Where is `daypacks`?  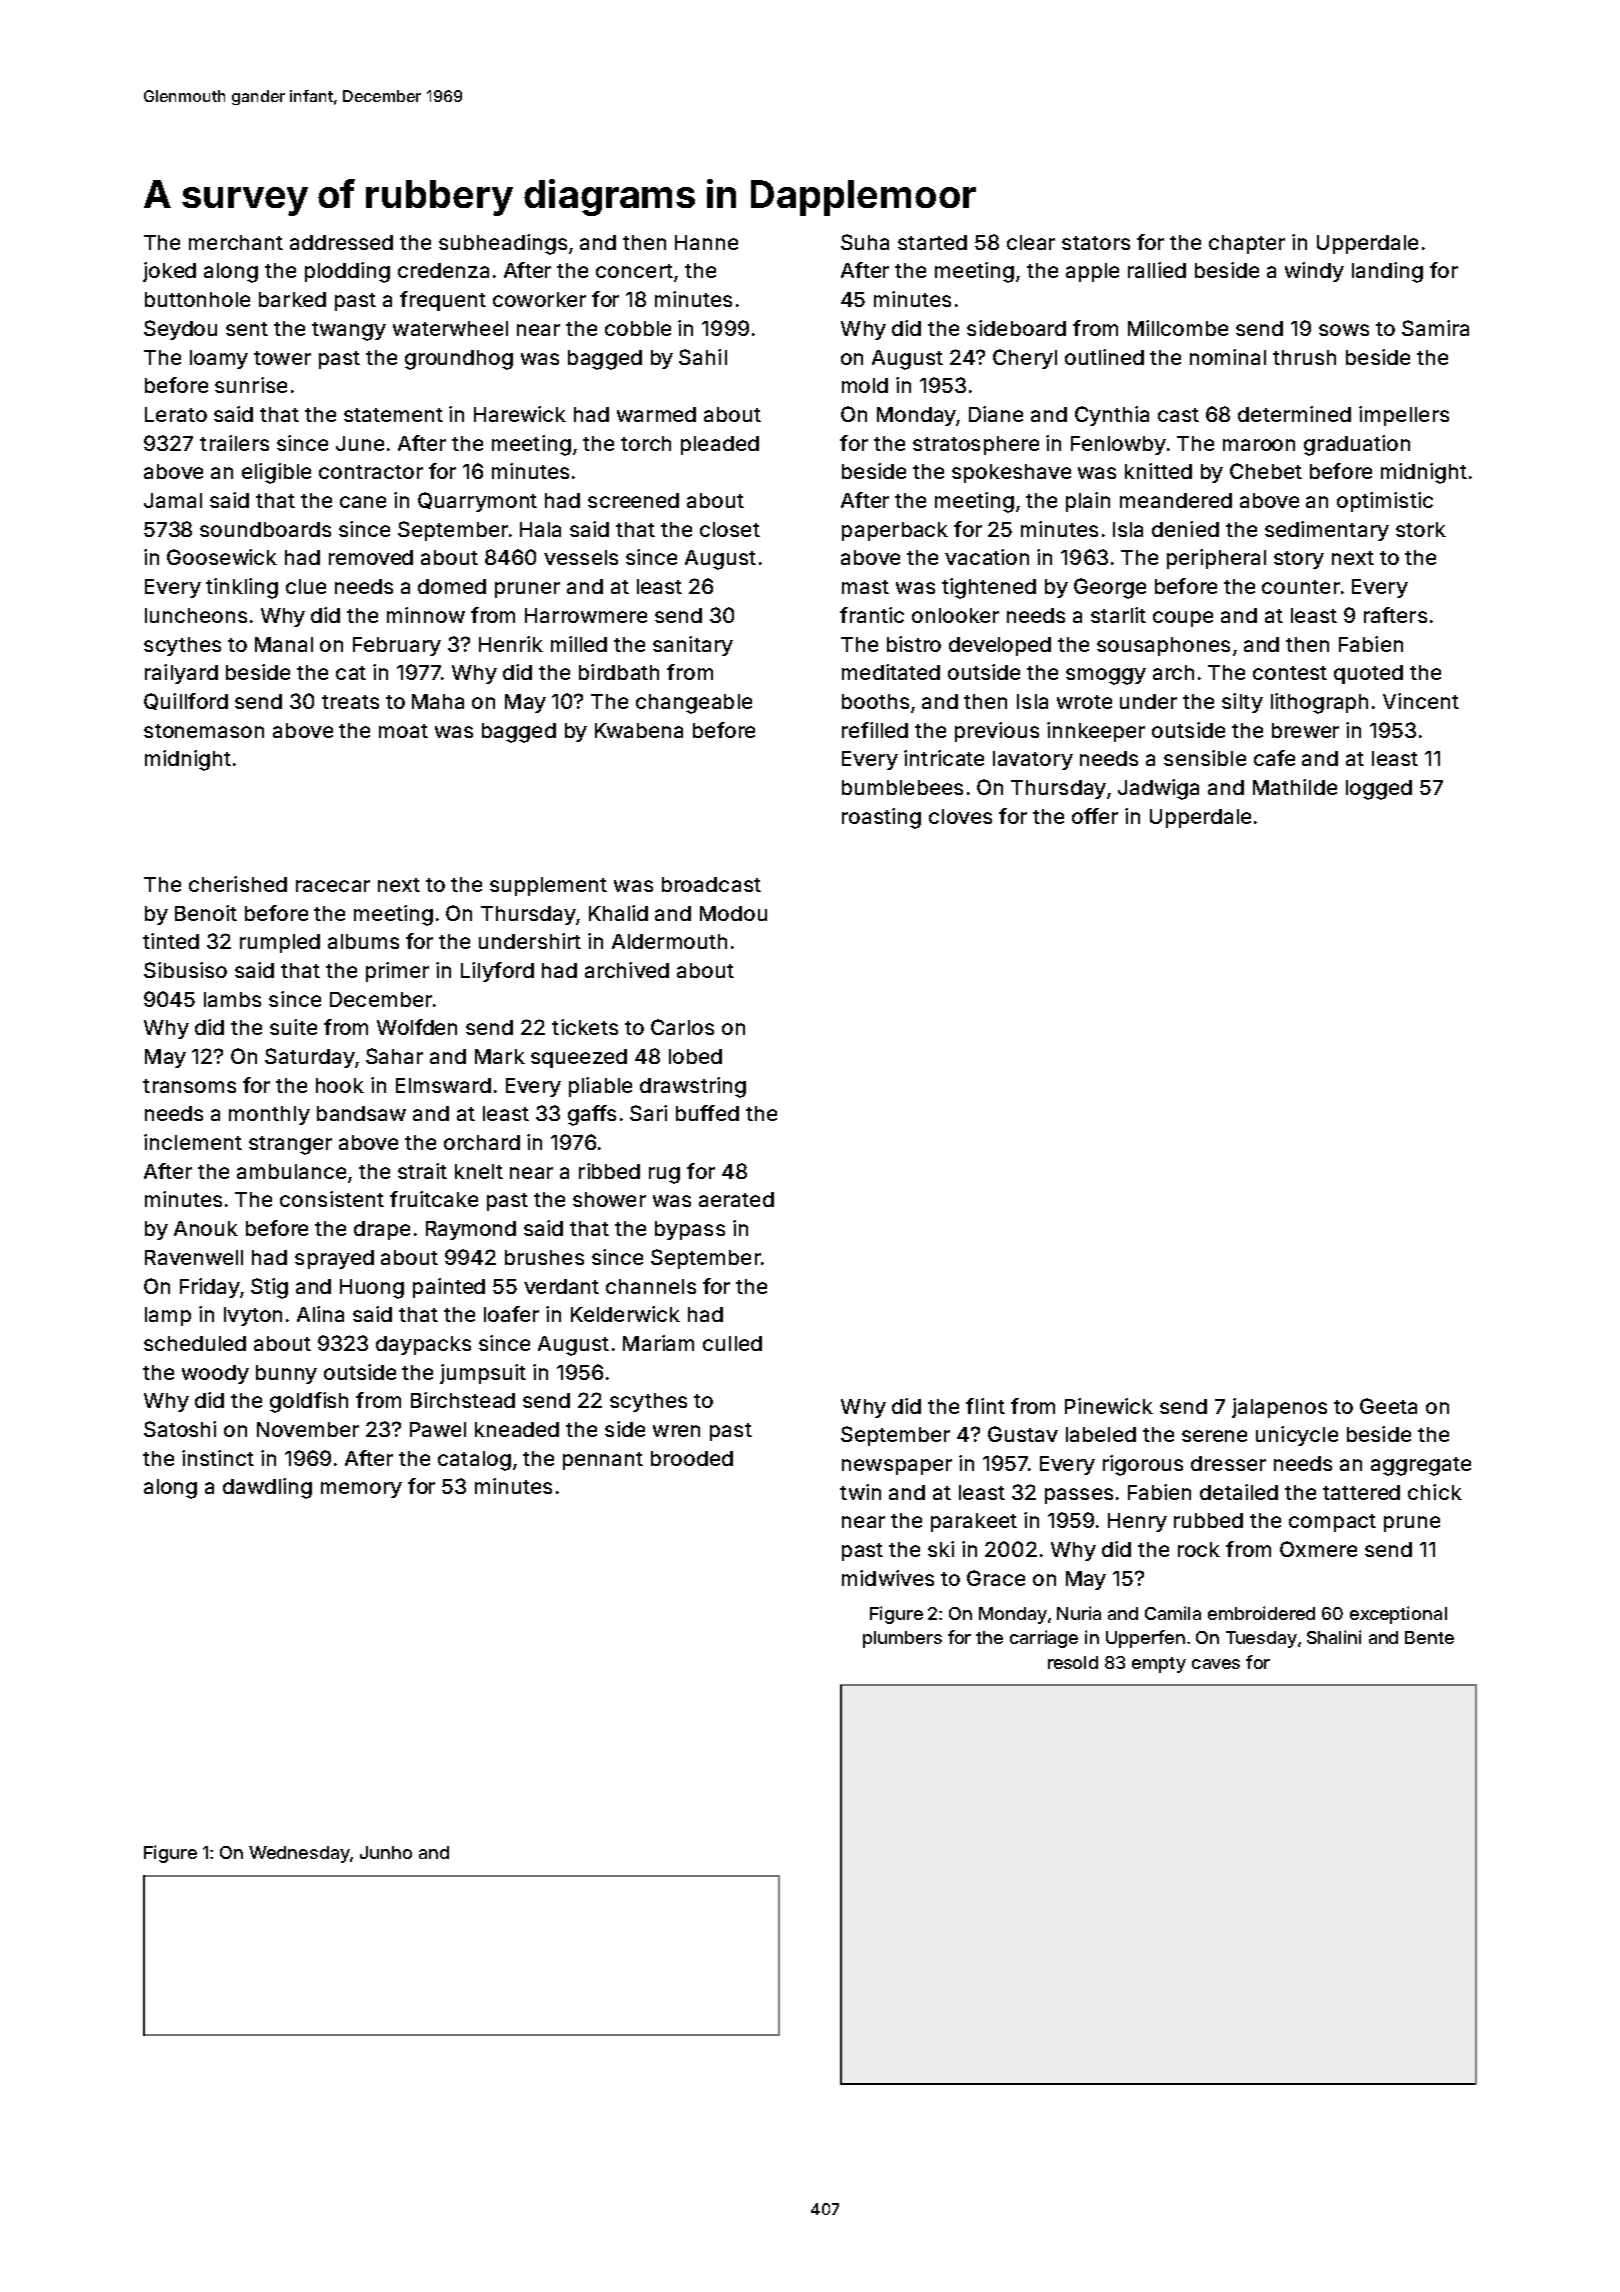 daypacks is located at coordinates (423, 1345).
